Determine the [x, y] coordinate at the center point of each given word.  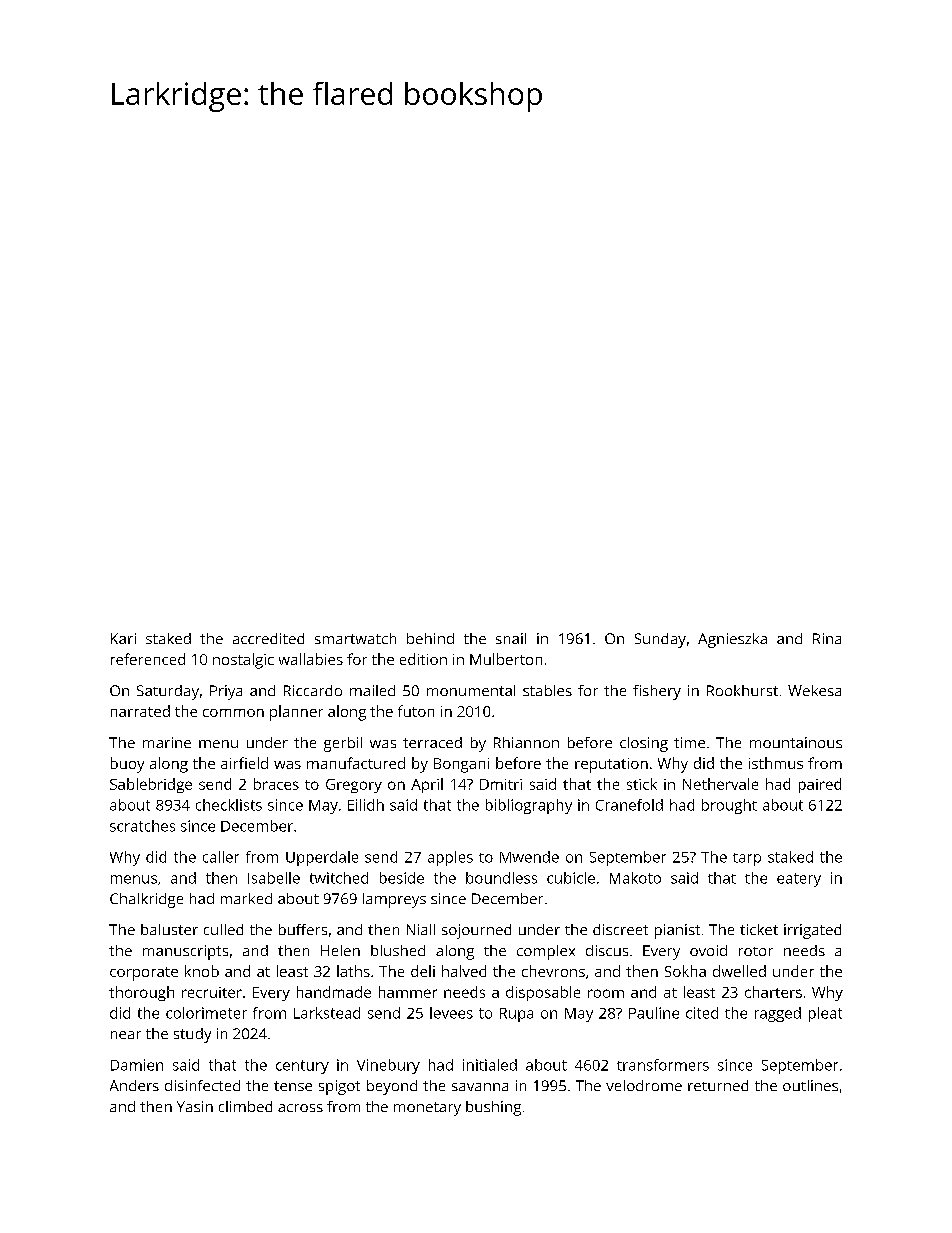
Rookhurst [742, 690]
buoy [127, 765]
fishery [657, 692]
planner [296, 713]
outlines [810, 1085]
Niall [421, 929]
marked [246, 898]
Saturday [168, 692]
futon [416, 711]
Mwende [529, 857]
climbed [245, 1106]
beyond [392, 1087]
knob [202, 971]
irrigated [812, 931]
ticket [759, 929]
